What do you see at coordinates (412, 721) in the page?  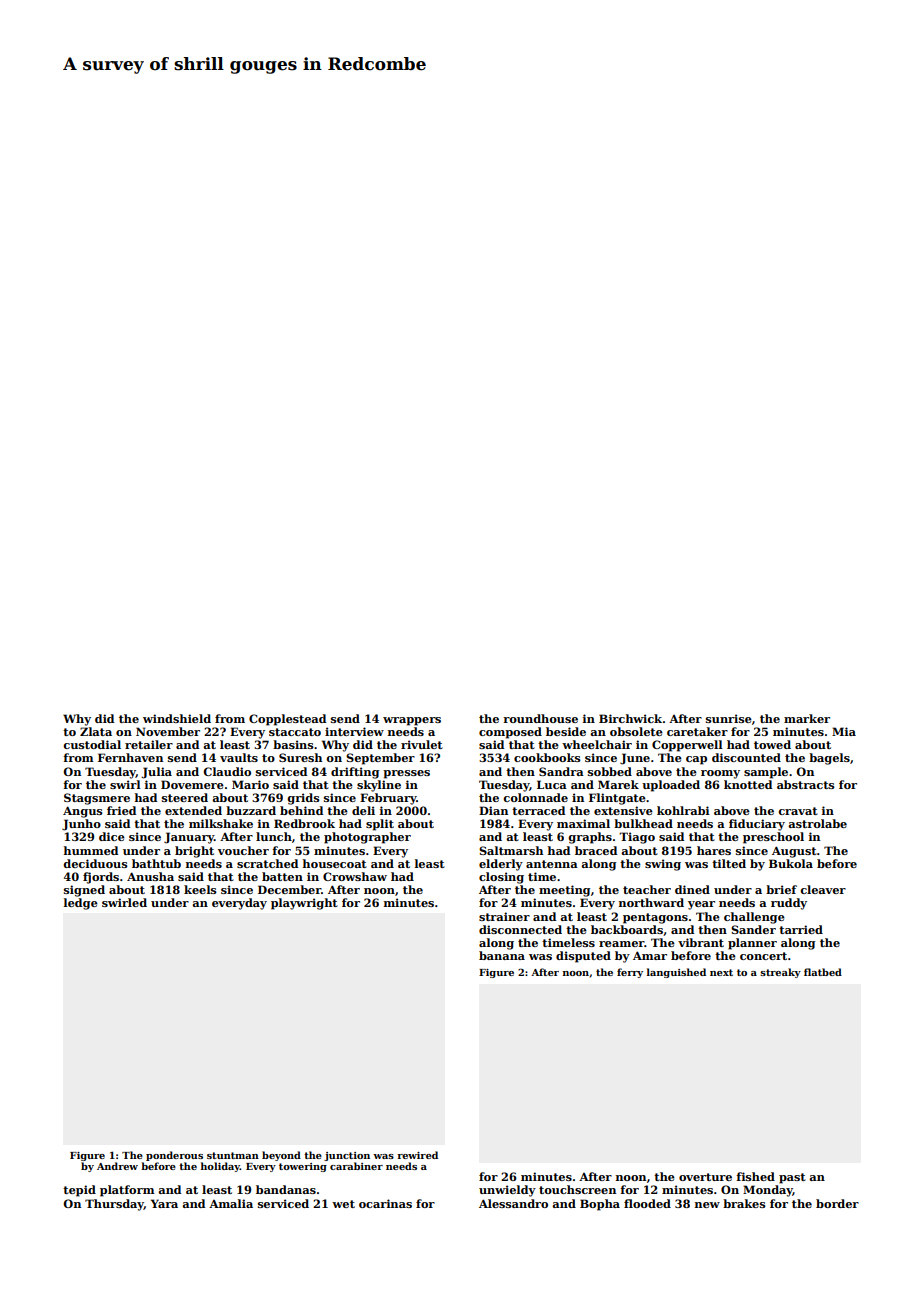 I see `wrappers` at bounding box center [412, 721].
